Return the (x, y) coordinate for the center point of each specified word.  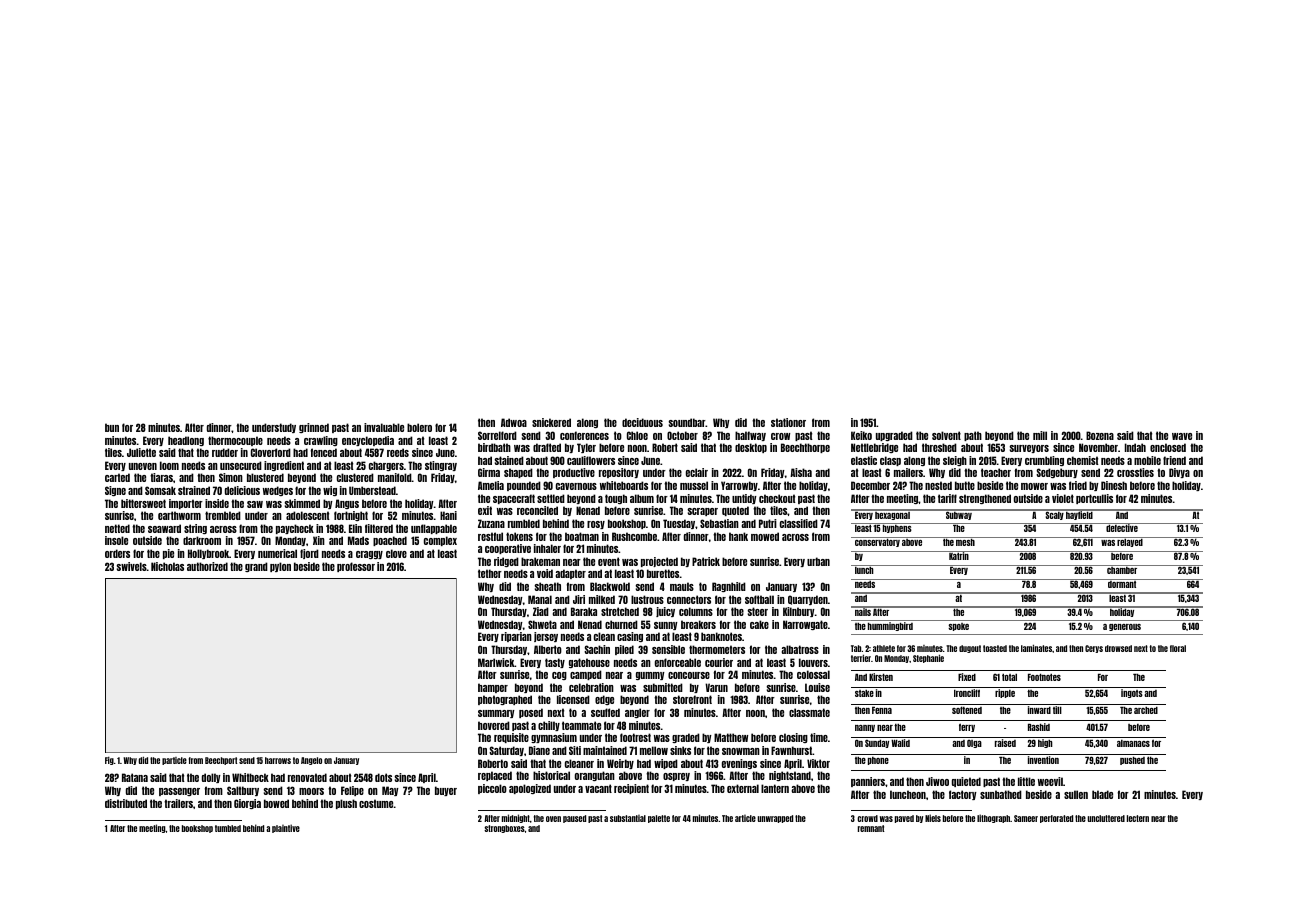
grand (256, 567)
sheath (548, 586)
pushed (1132, 760)
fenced (324, 452)
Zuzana (491, 523)
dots (383, 777)
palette (659, 819)
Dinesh (1114, 485)
